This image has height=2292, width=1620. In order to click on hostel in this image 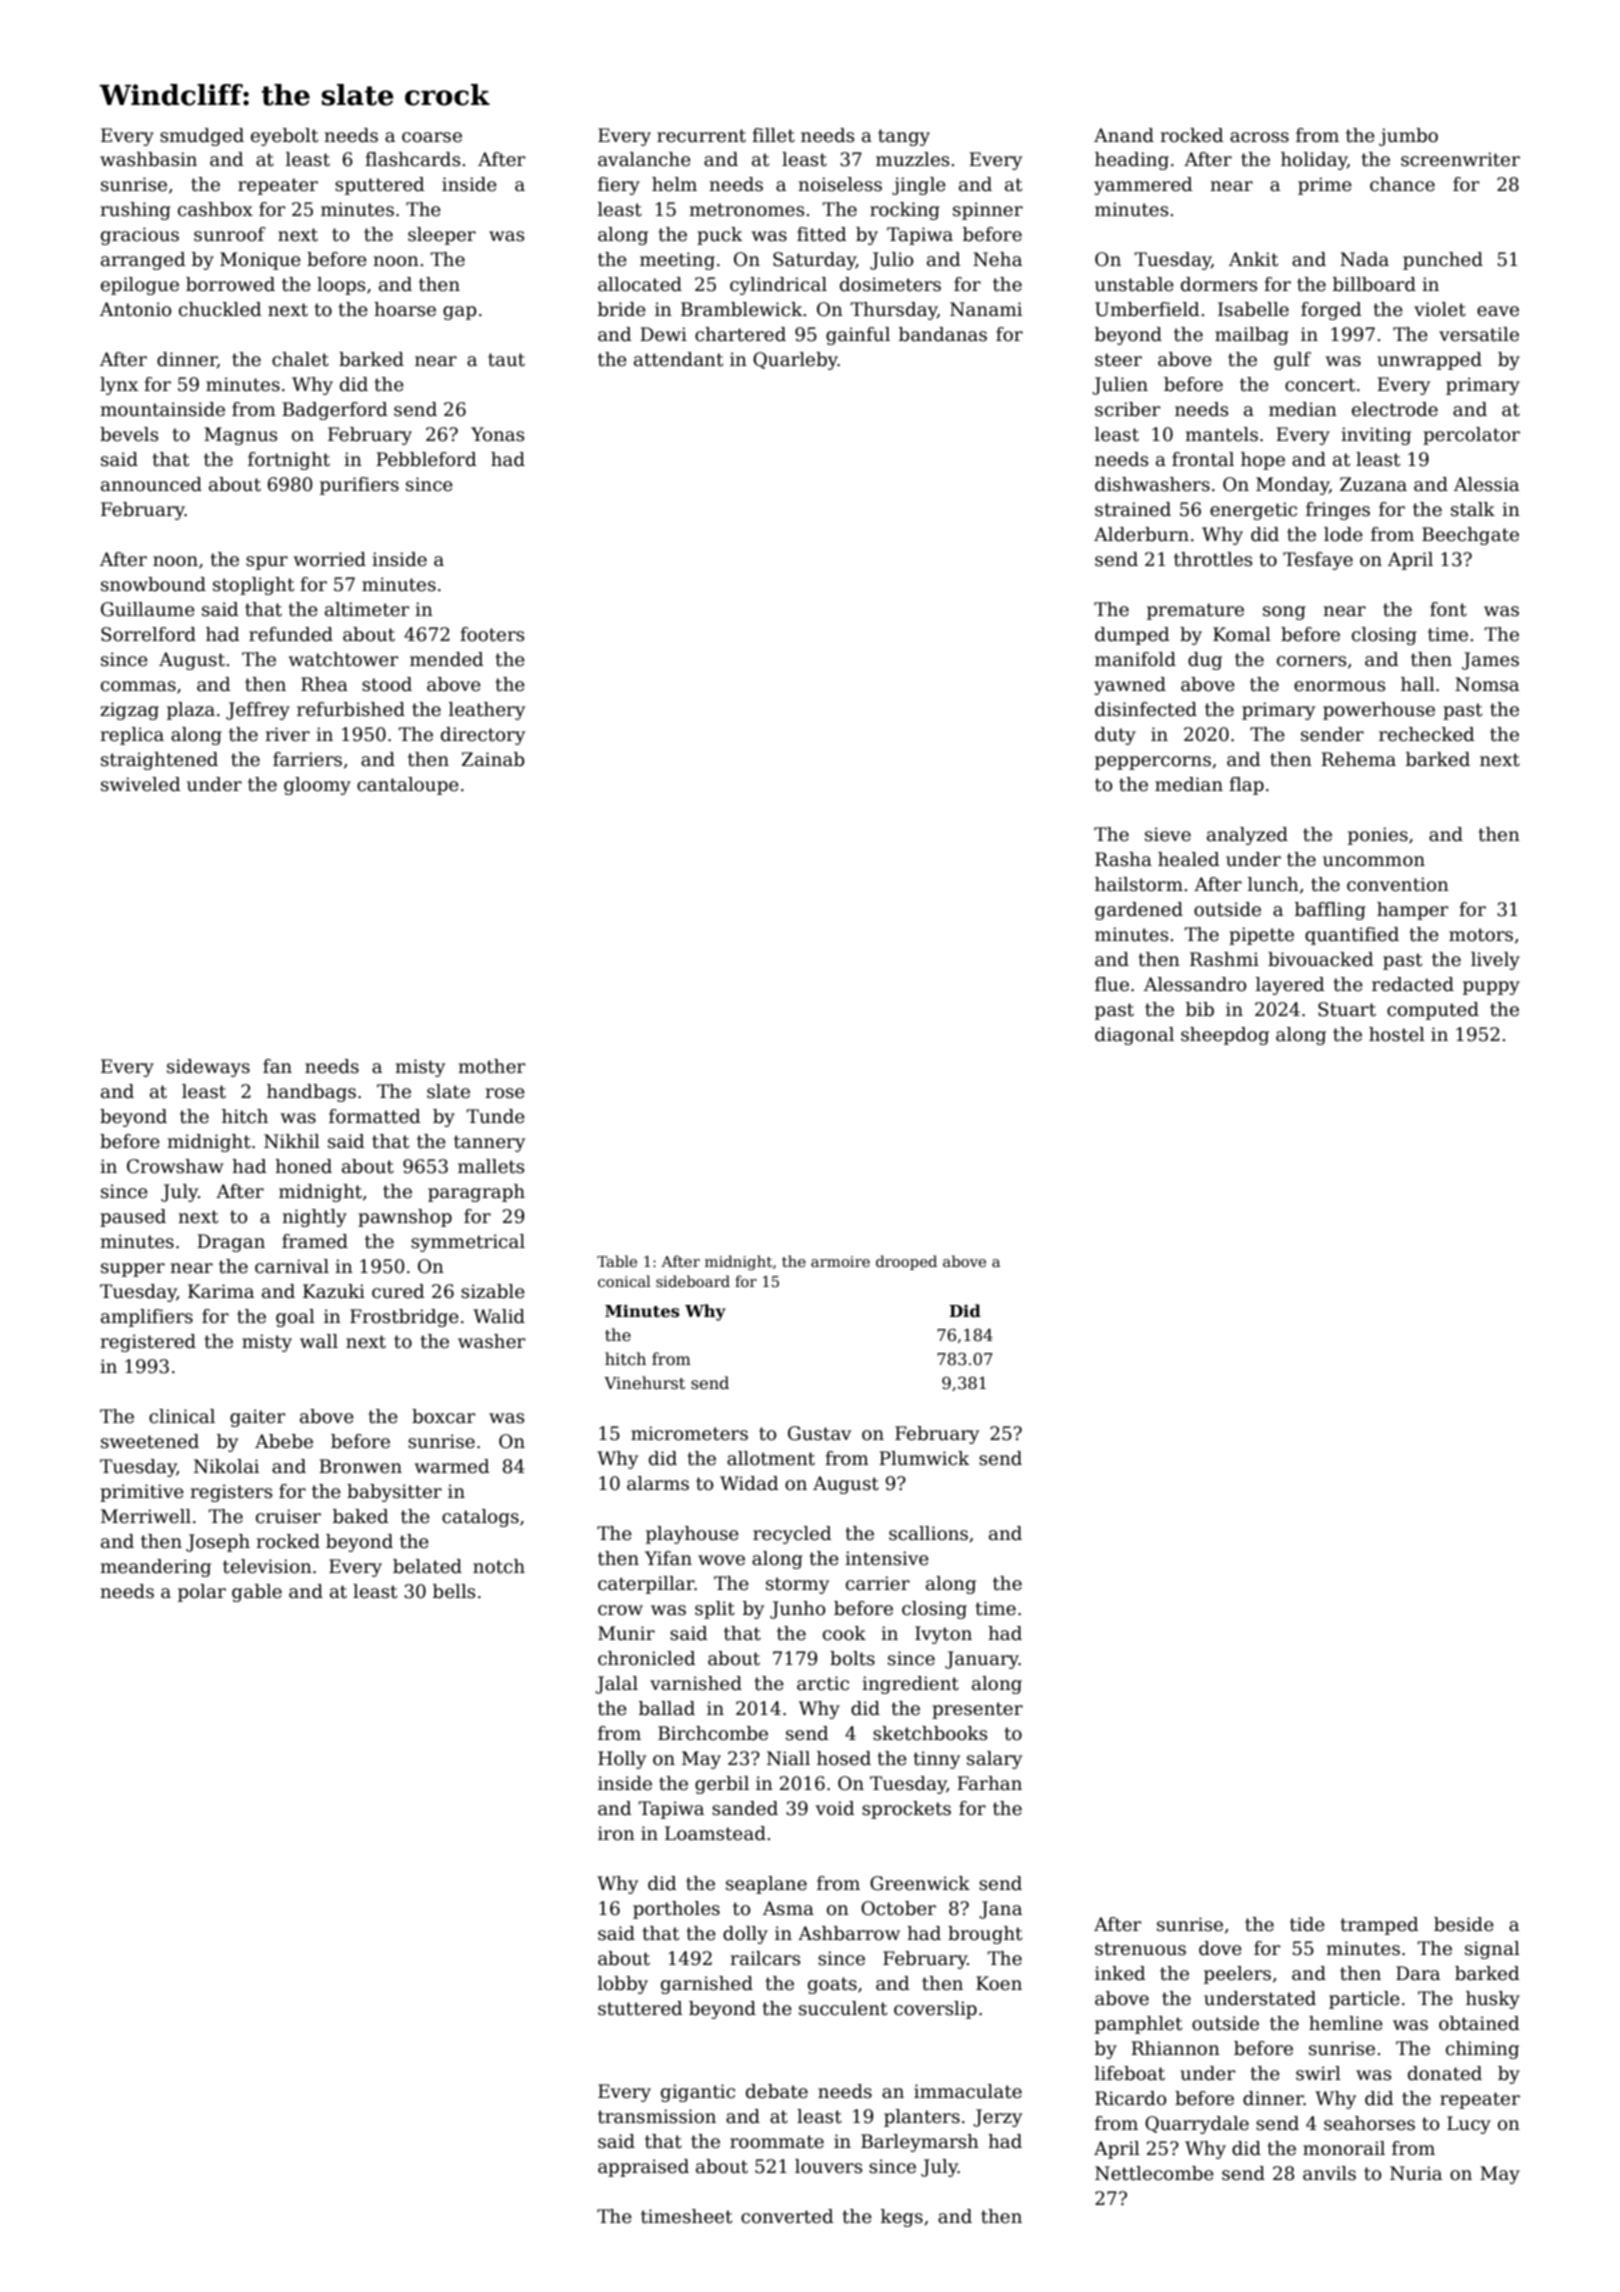, I will do `click(1397, 1034)`.
